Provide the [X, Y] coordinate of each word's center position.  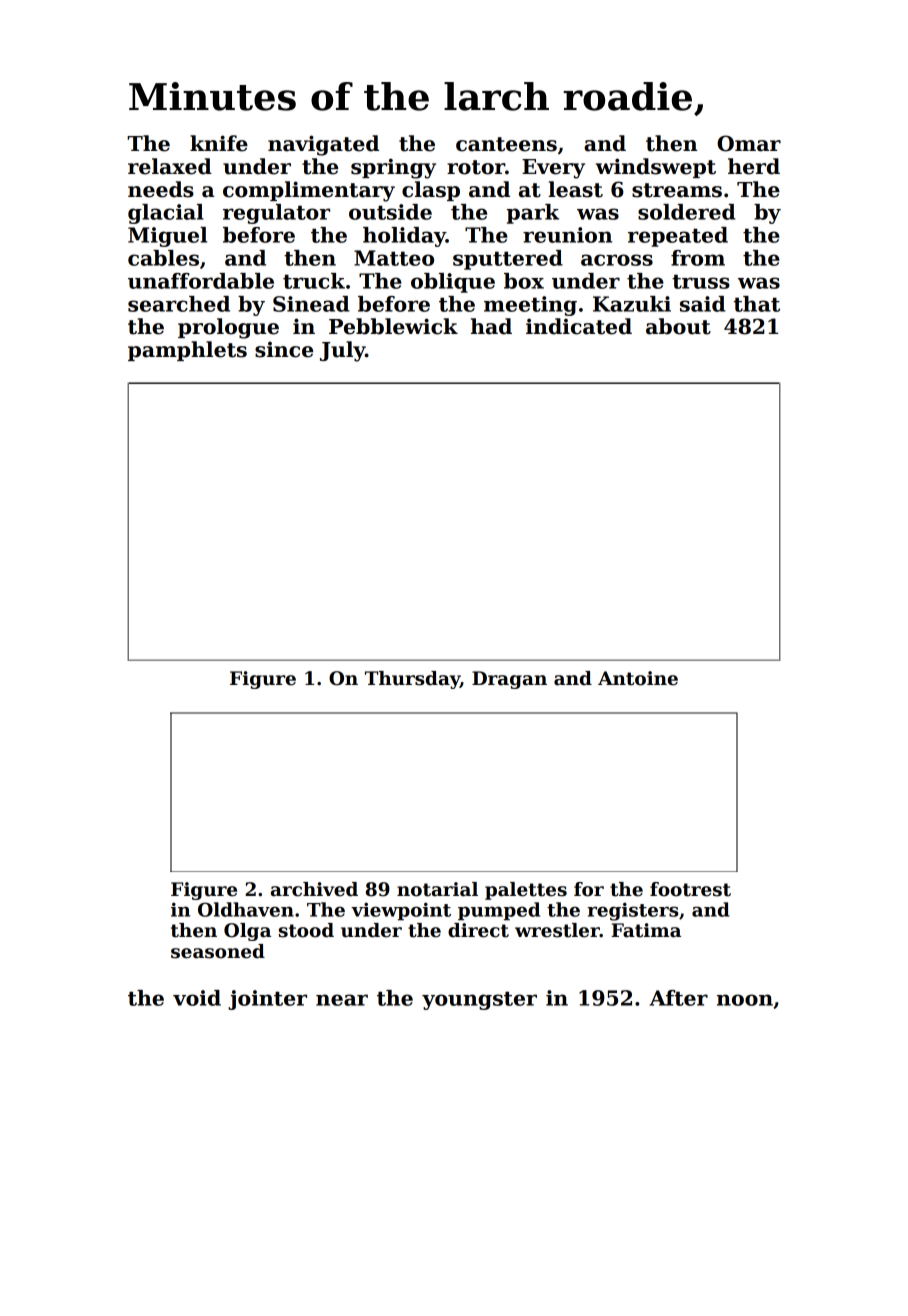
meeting [530, 306]
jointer [267, 1000]
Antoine [638, 678]
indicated [579, 326]
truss [701, 281]
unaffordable [201, 281]
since [284, 349]
